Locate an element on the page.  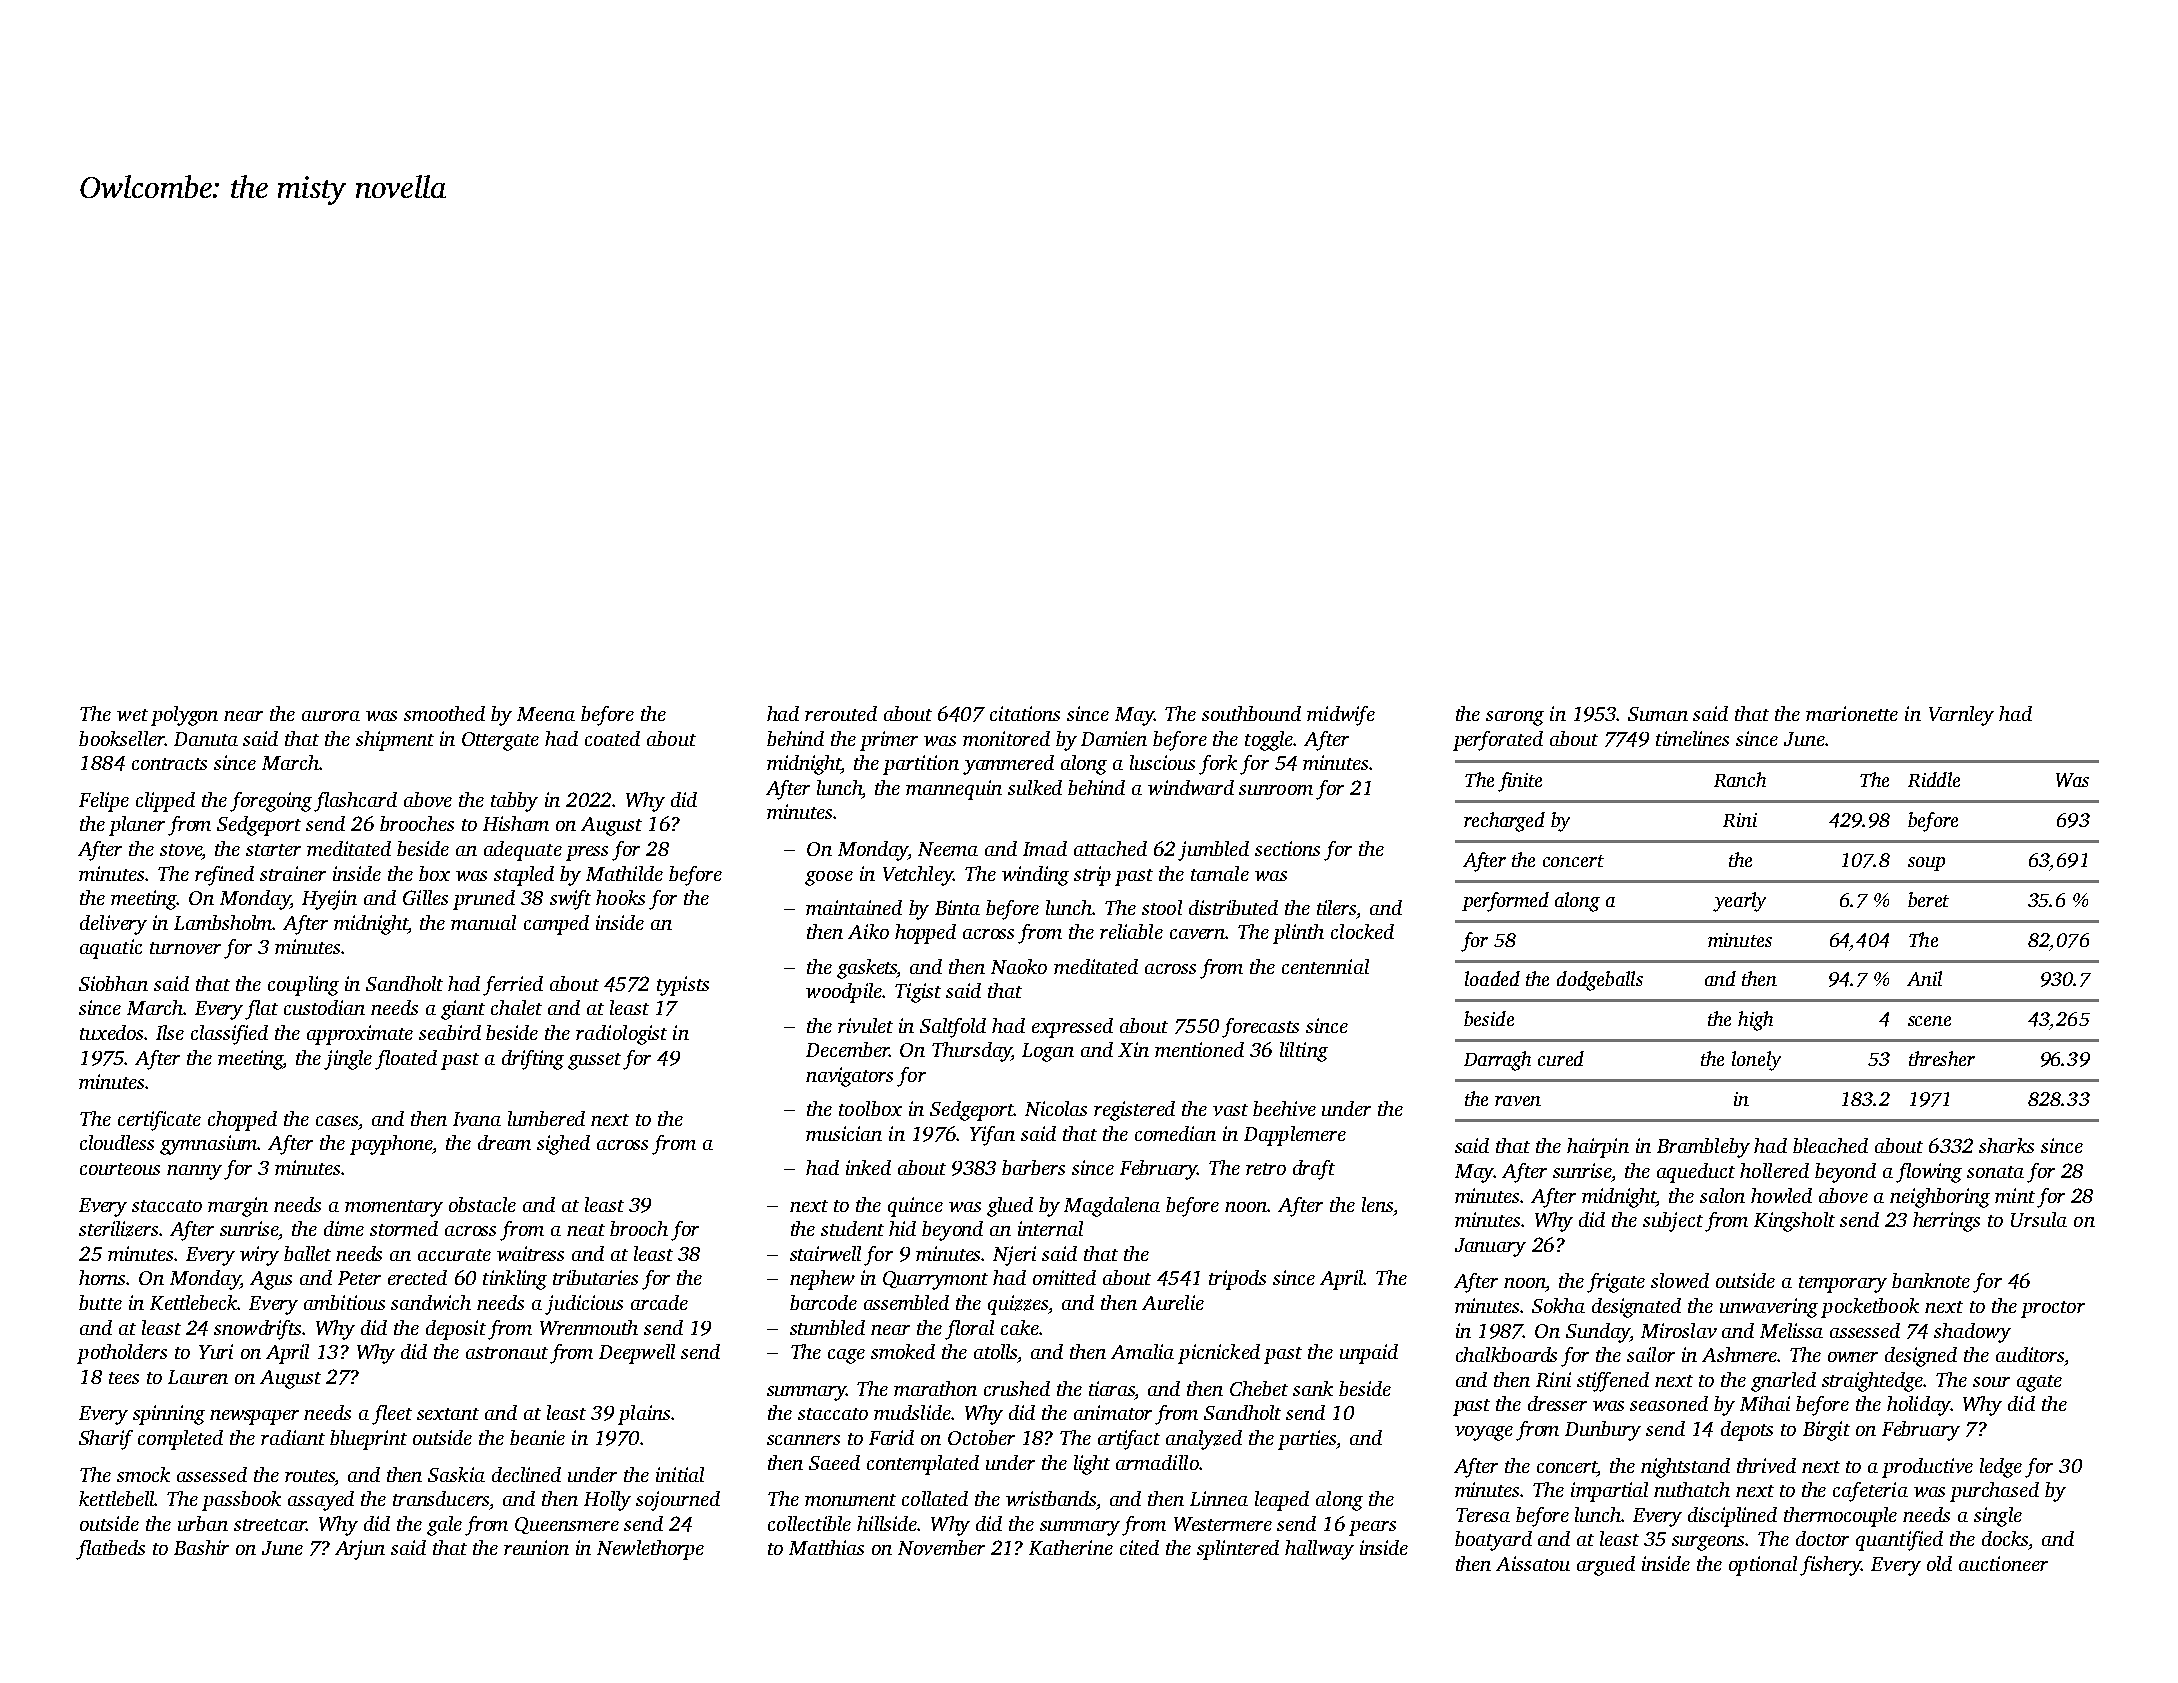
Neema is located at coordinates (948, 849).
